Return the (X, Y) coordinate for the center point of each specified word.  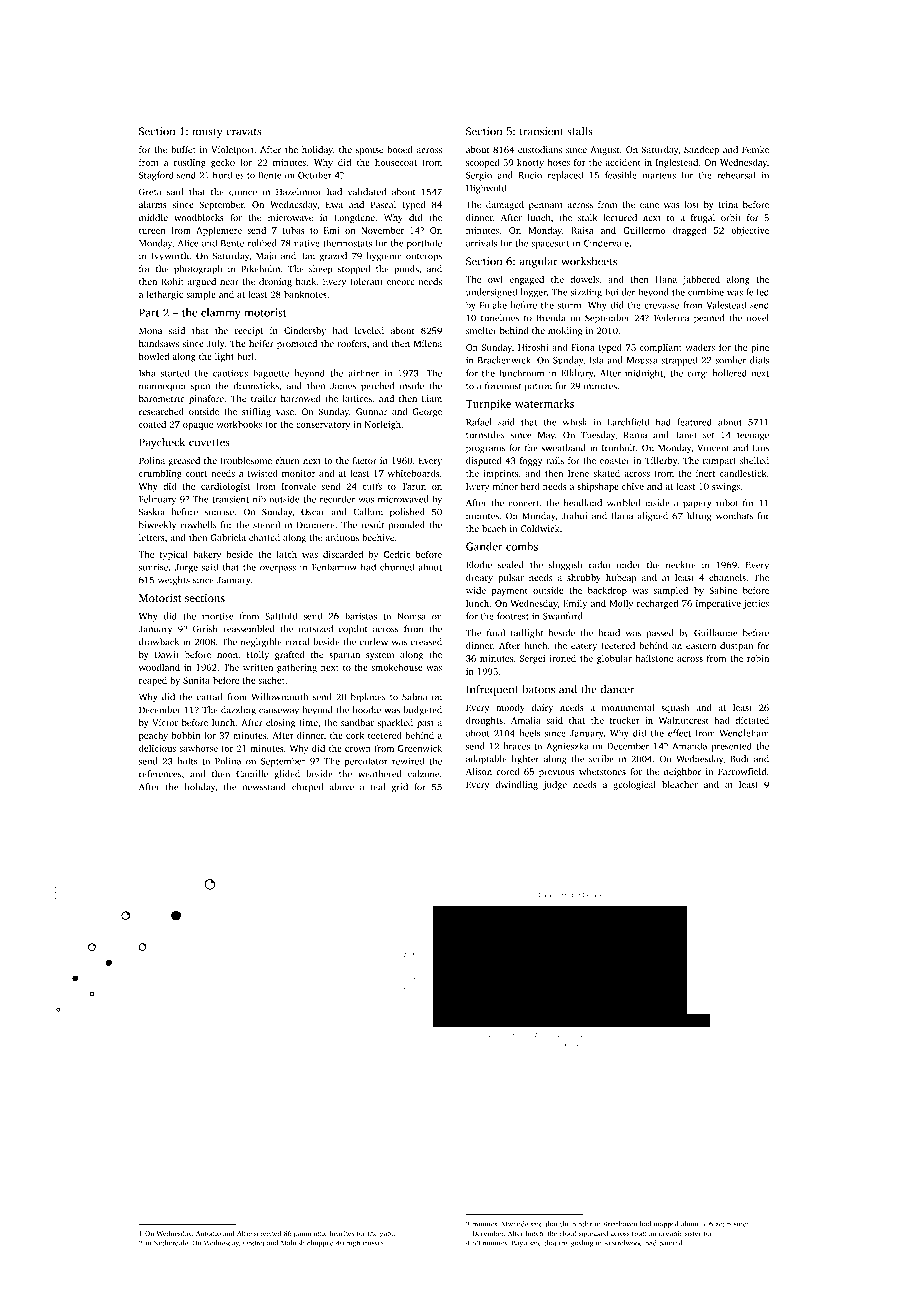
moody (510, 708)
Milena (428, 343)
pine (760, 348)
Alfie (244, 1233)
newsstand (264, 787)
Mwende (515, 1224)
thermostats (347, 243)
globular (614, 659)
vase (285, 412)
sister (693, 1233)
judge (555, 785)
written (258, 667)
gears (723, 1225)
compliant (661, 348)
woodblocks (199, 217)
